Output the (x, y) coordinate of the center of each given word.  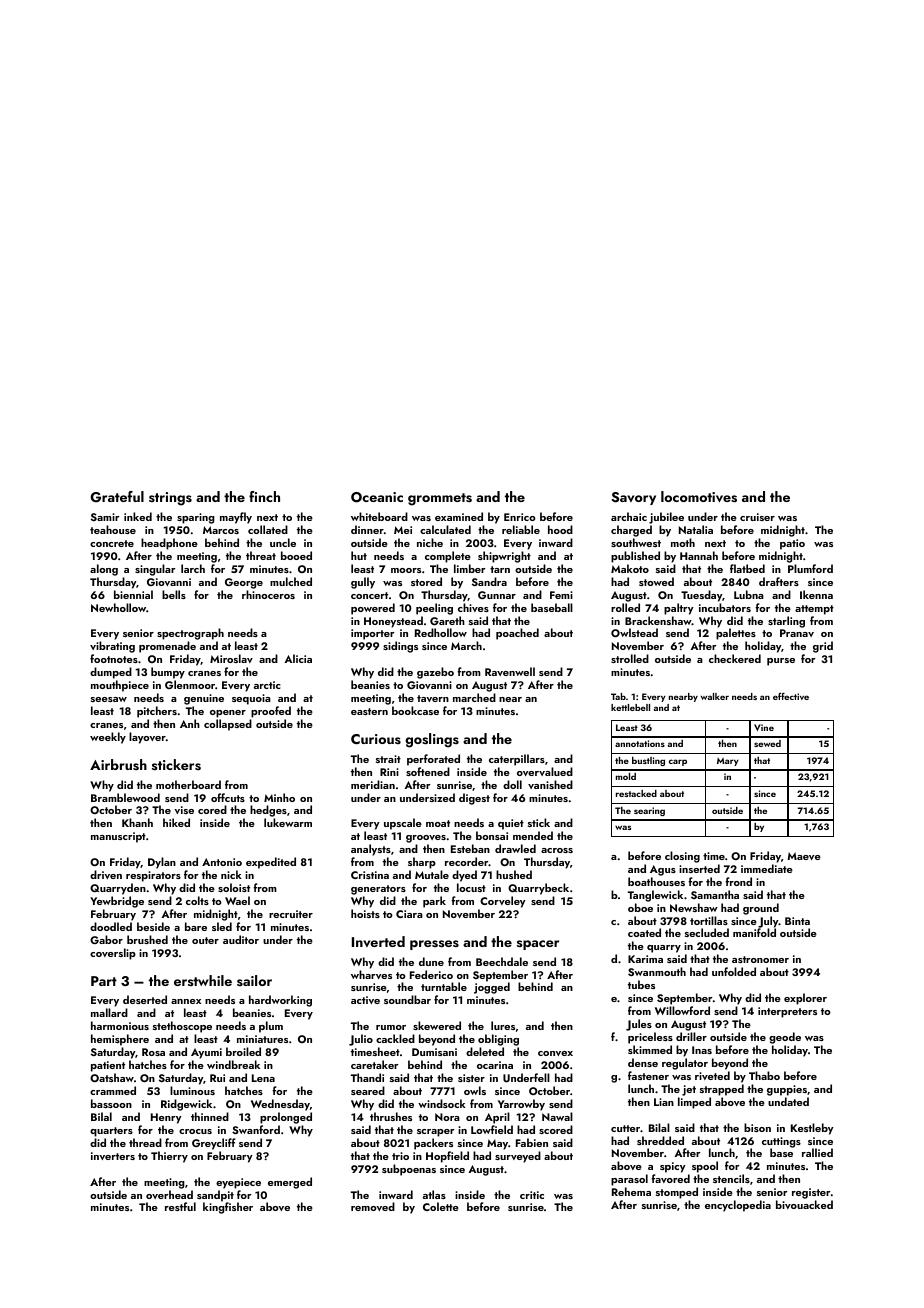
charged (631, 531)
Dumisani (434, 1052)
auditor (241, 939)
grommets (440, 499)
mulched (291, 581)
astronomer (760, 959)
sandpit (215, 1196)
